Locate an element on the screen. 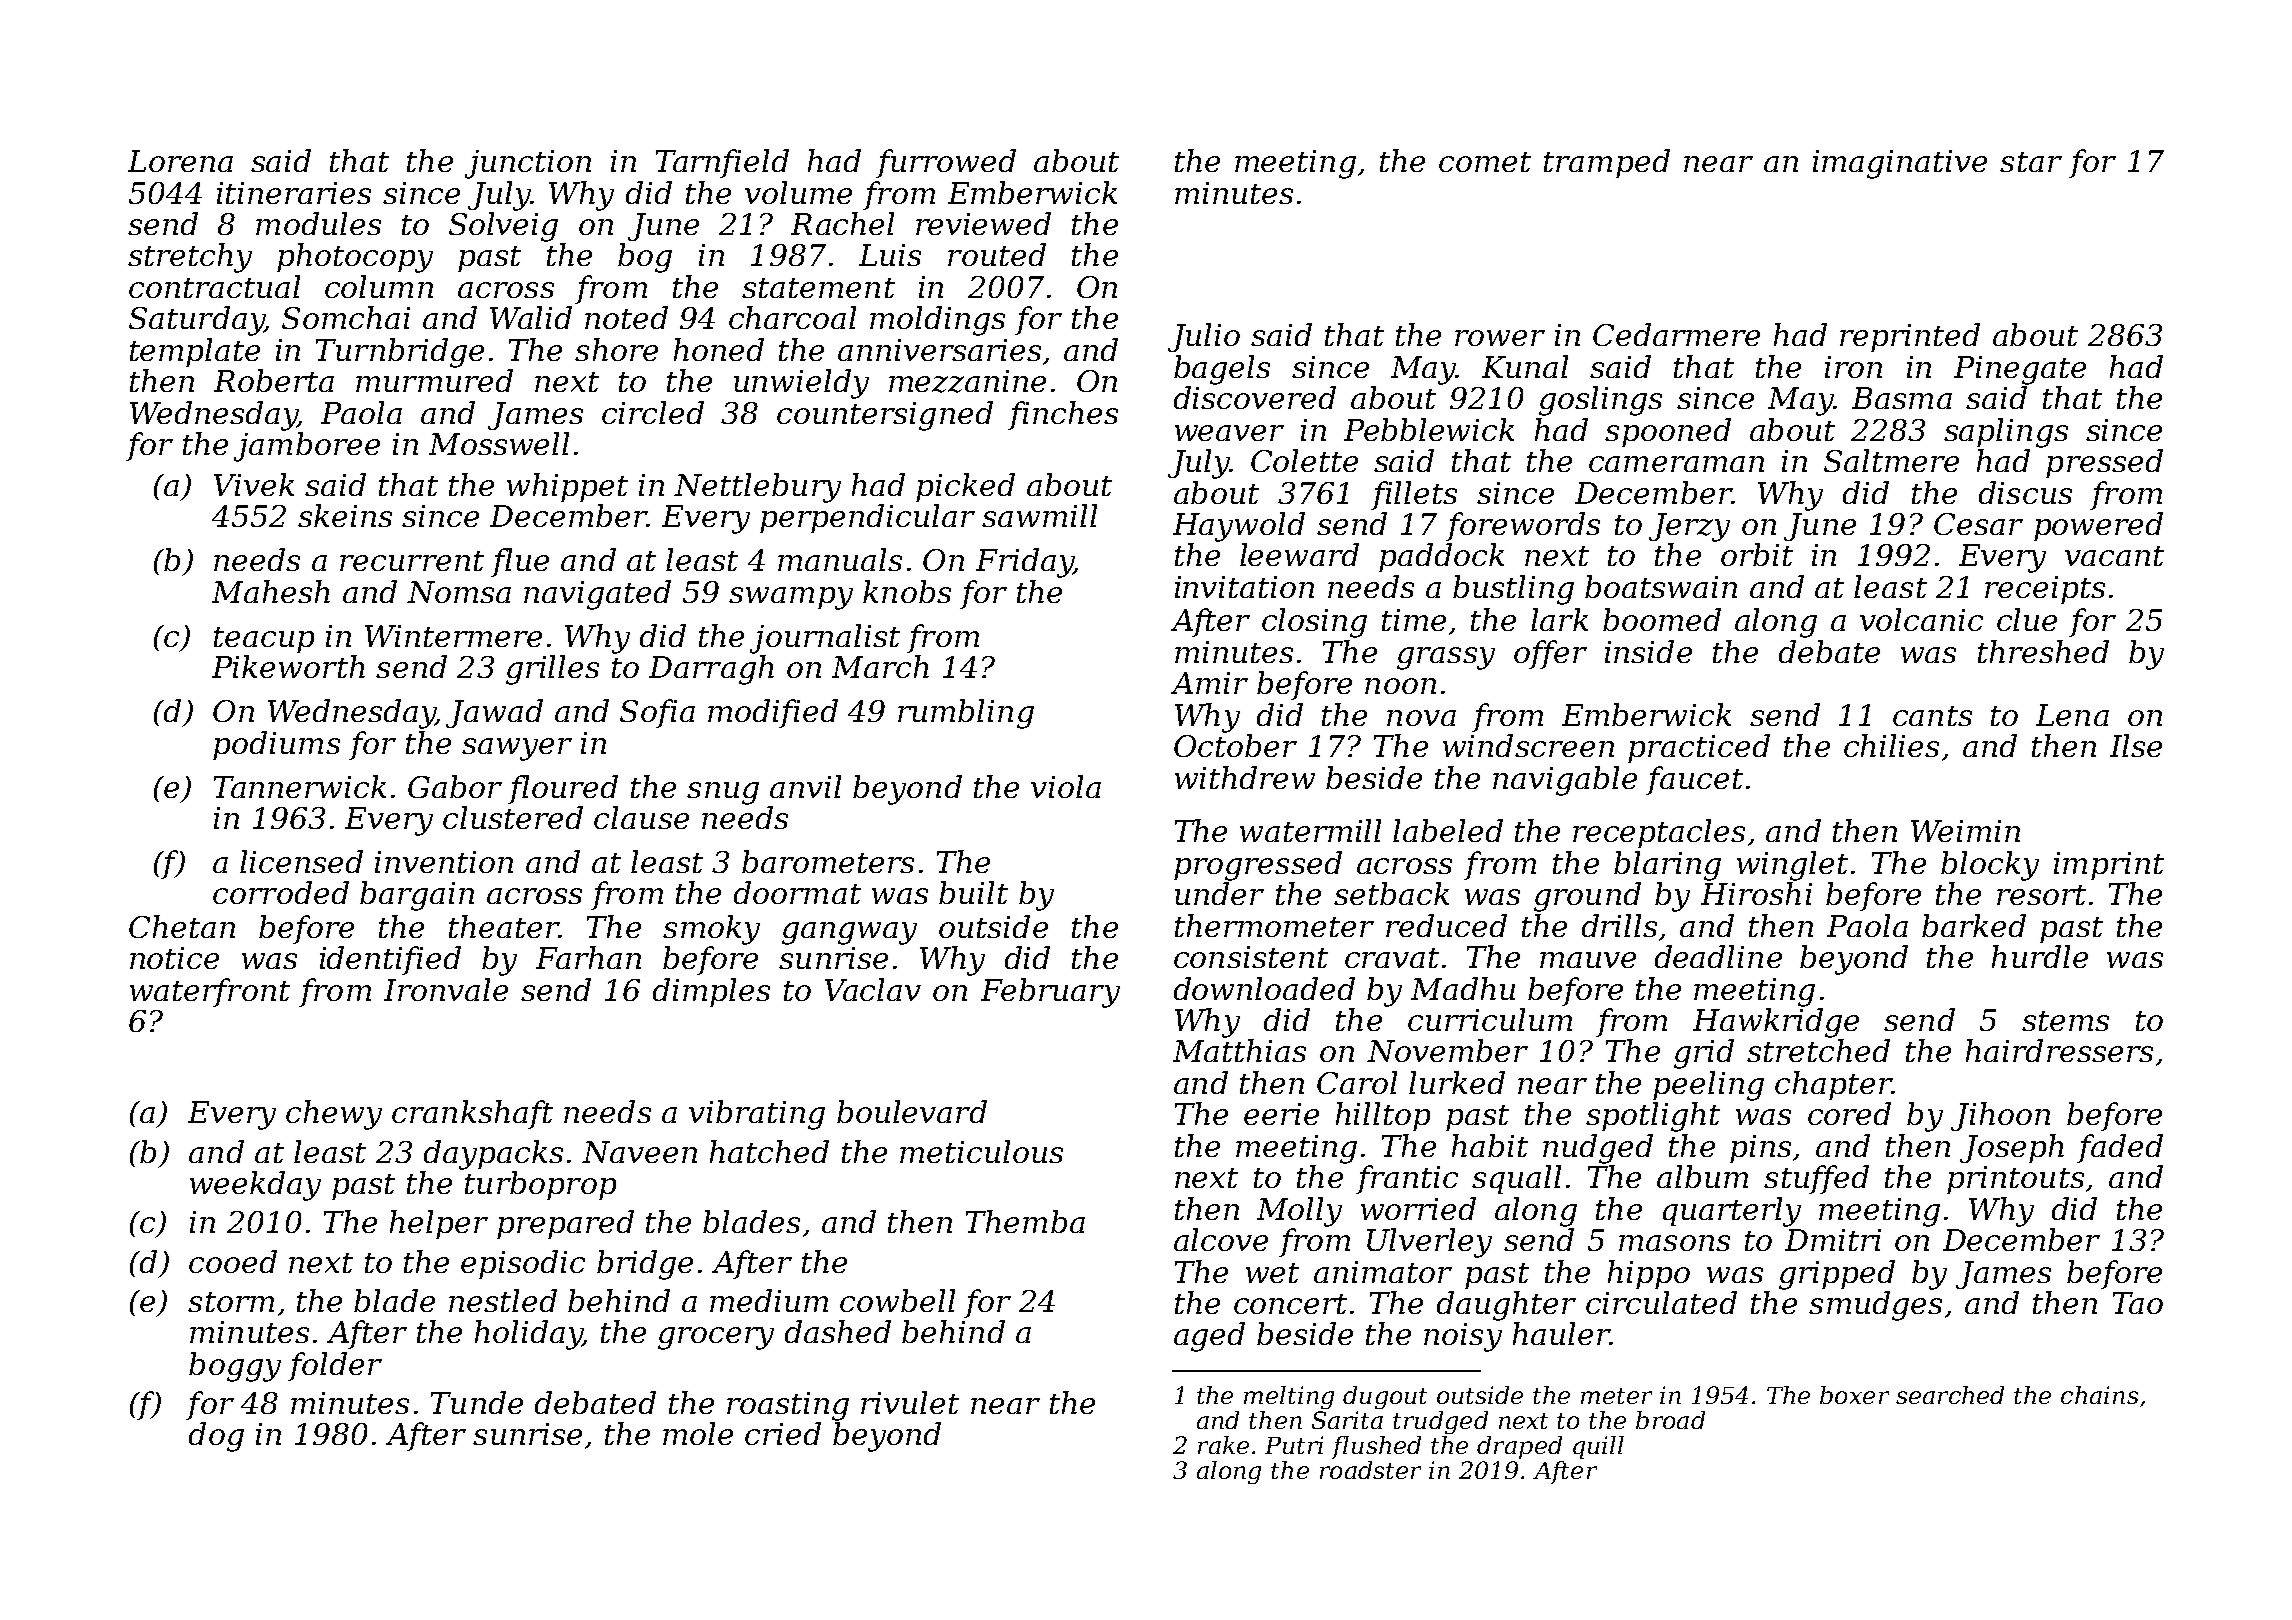 The image size is (2292, 1620). cried is located at coordinates (783, 1433).
